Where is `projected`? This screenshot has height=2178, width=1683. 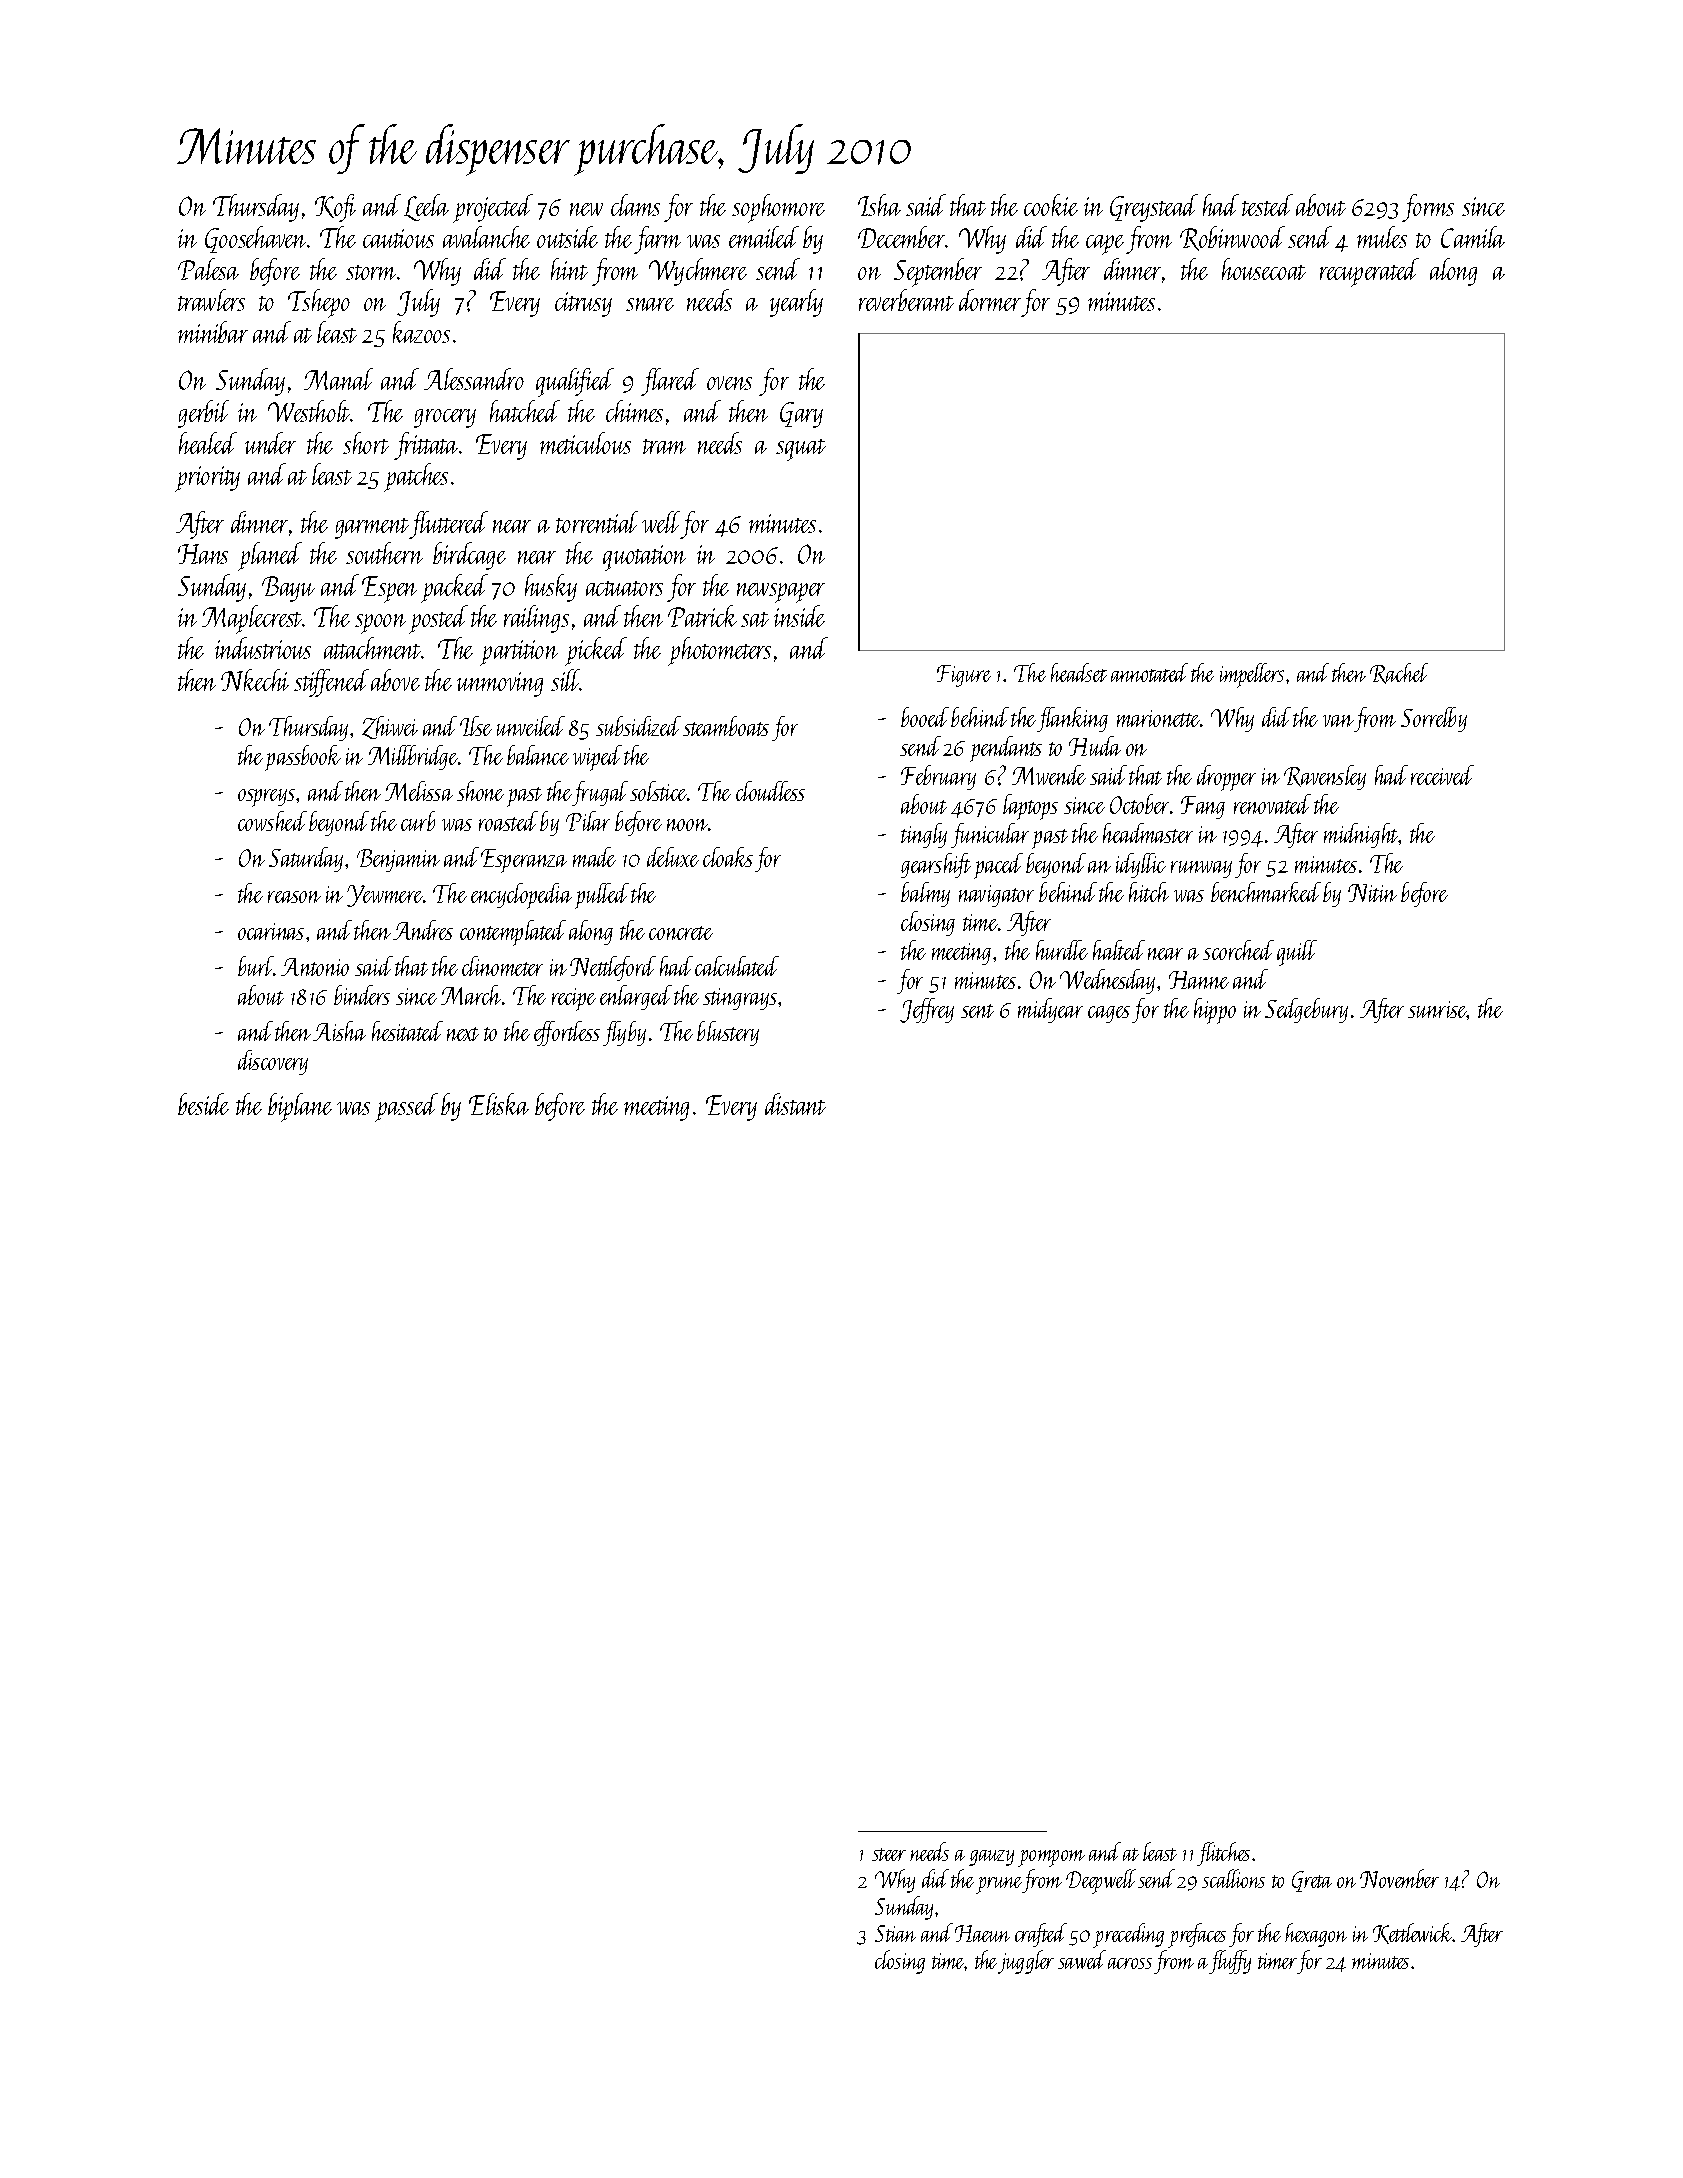
projected is located at coordinates (493, 208).
